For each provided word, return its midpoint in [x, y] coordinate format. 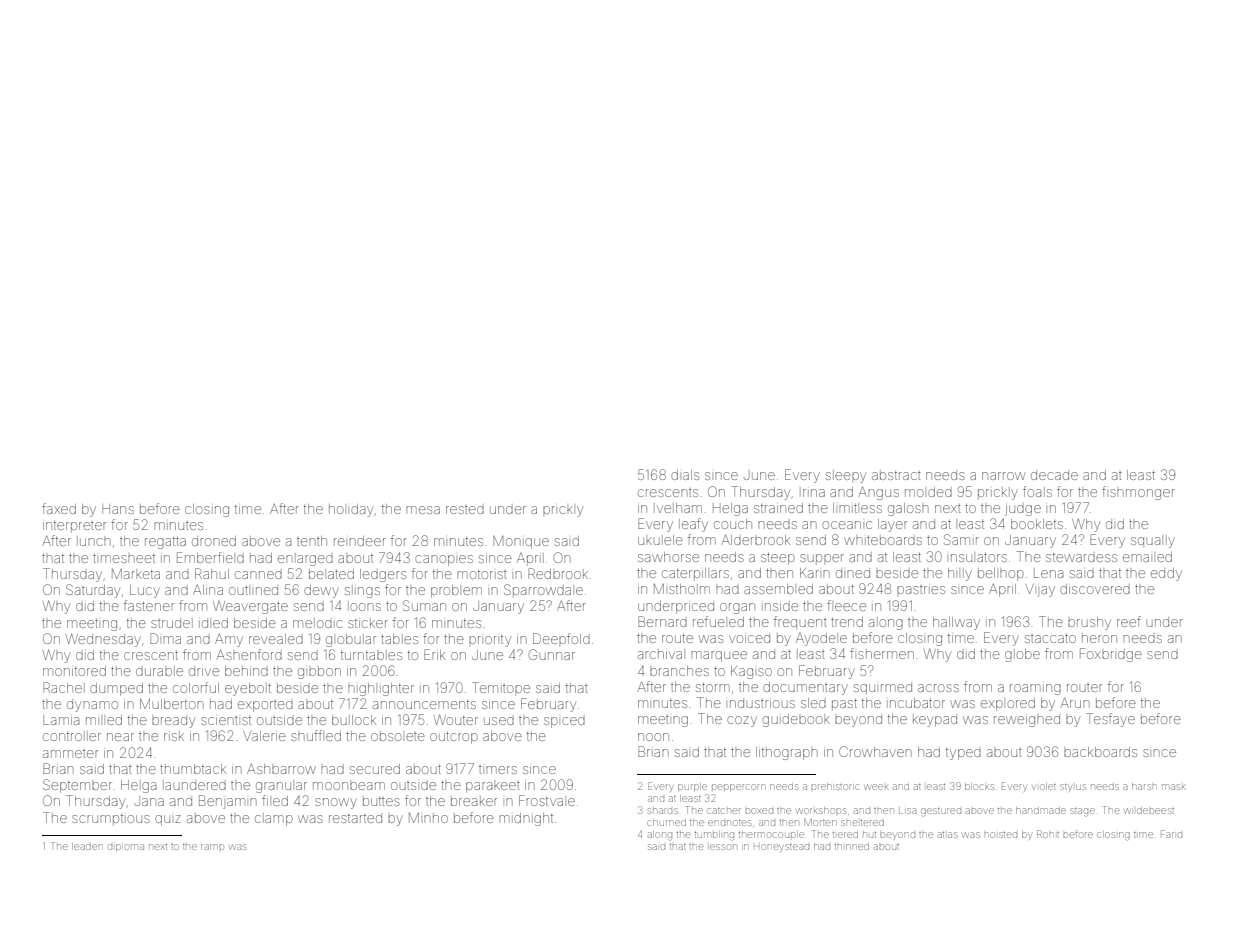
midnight [526, 819]
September [77, 786]
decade [1054, 476]
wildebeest [1149, 811]
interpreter [74, 526]
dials [685, 475]
